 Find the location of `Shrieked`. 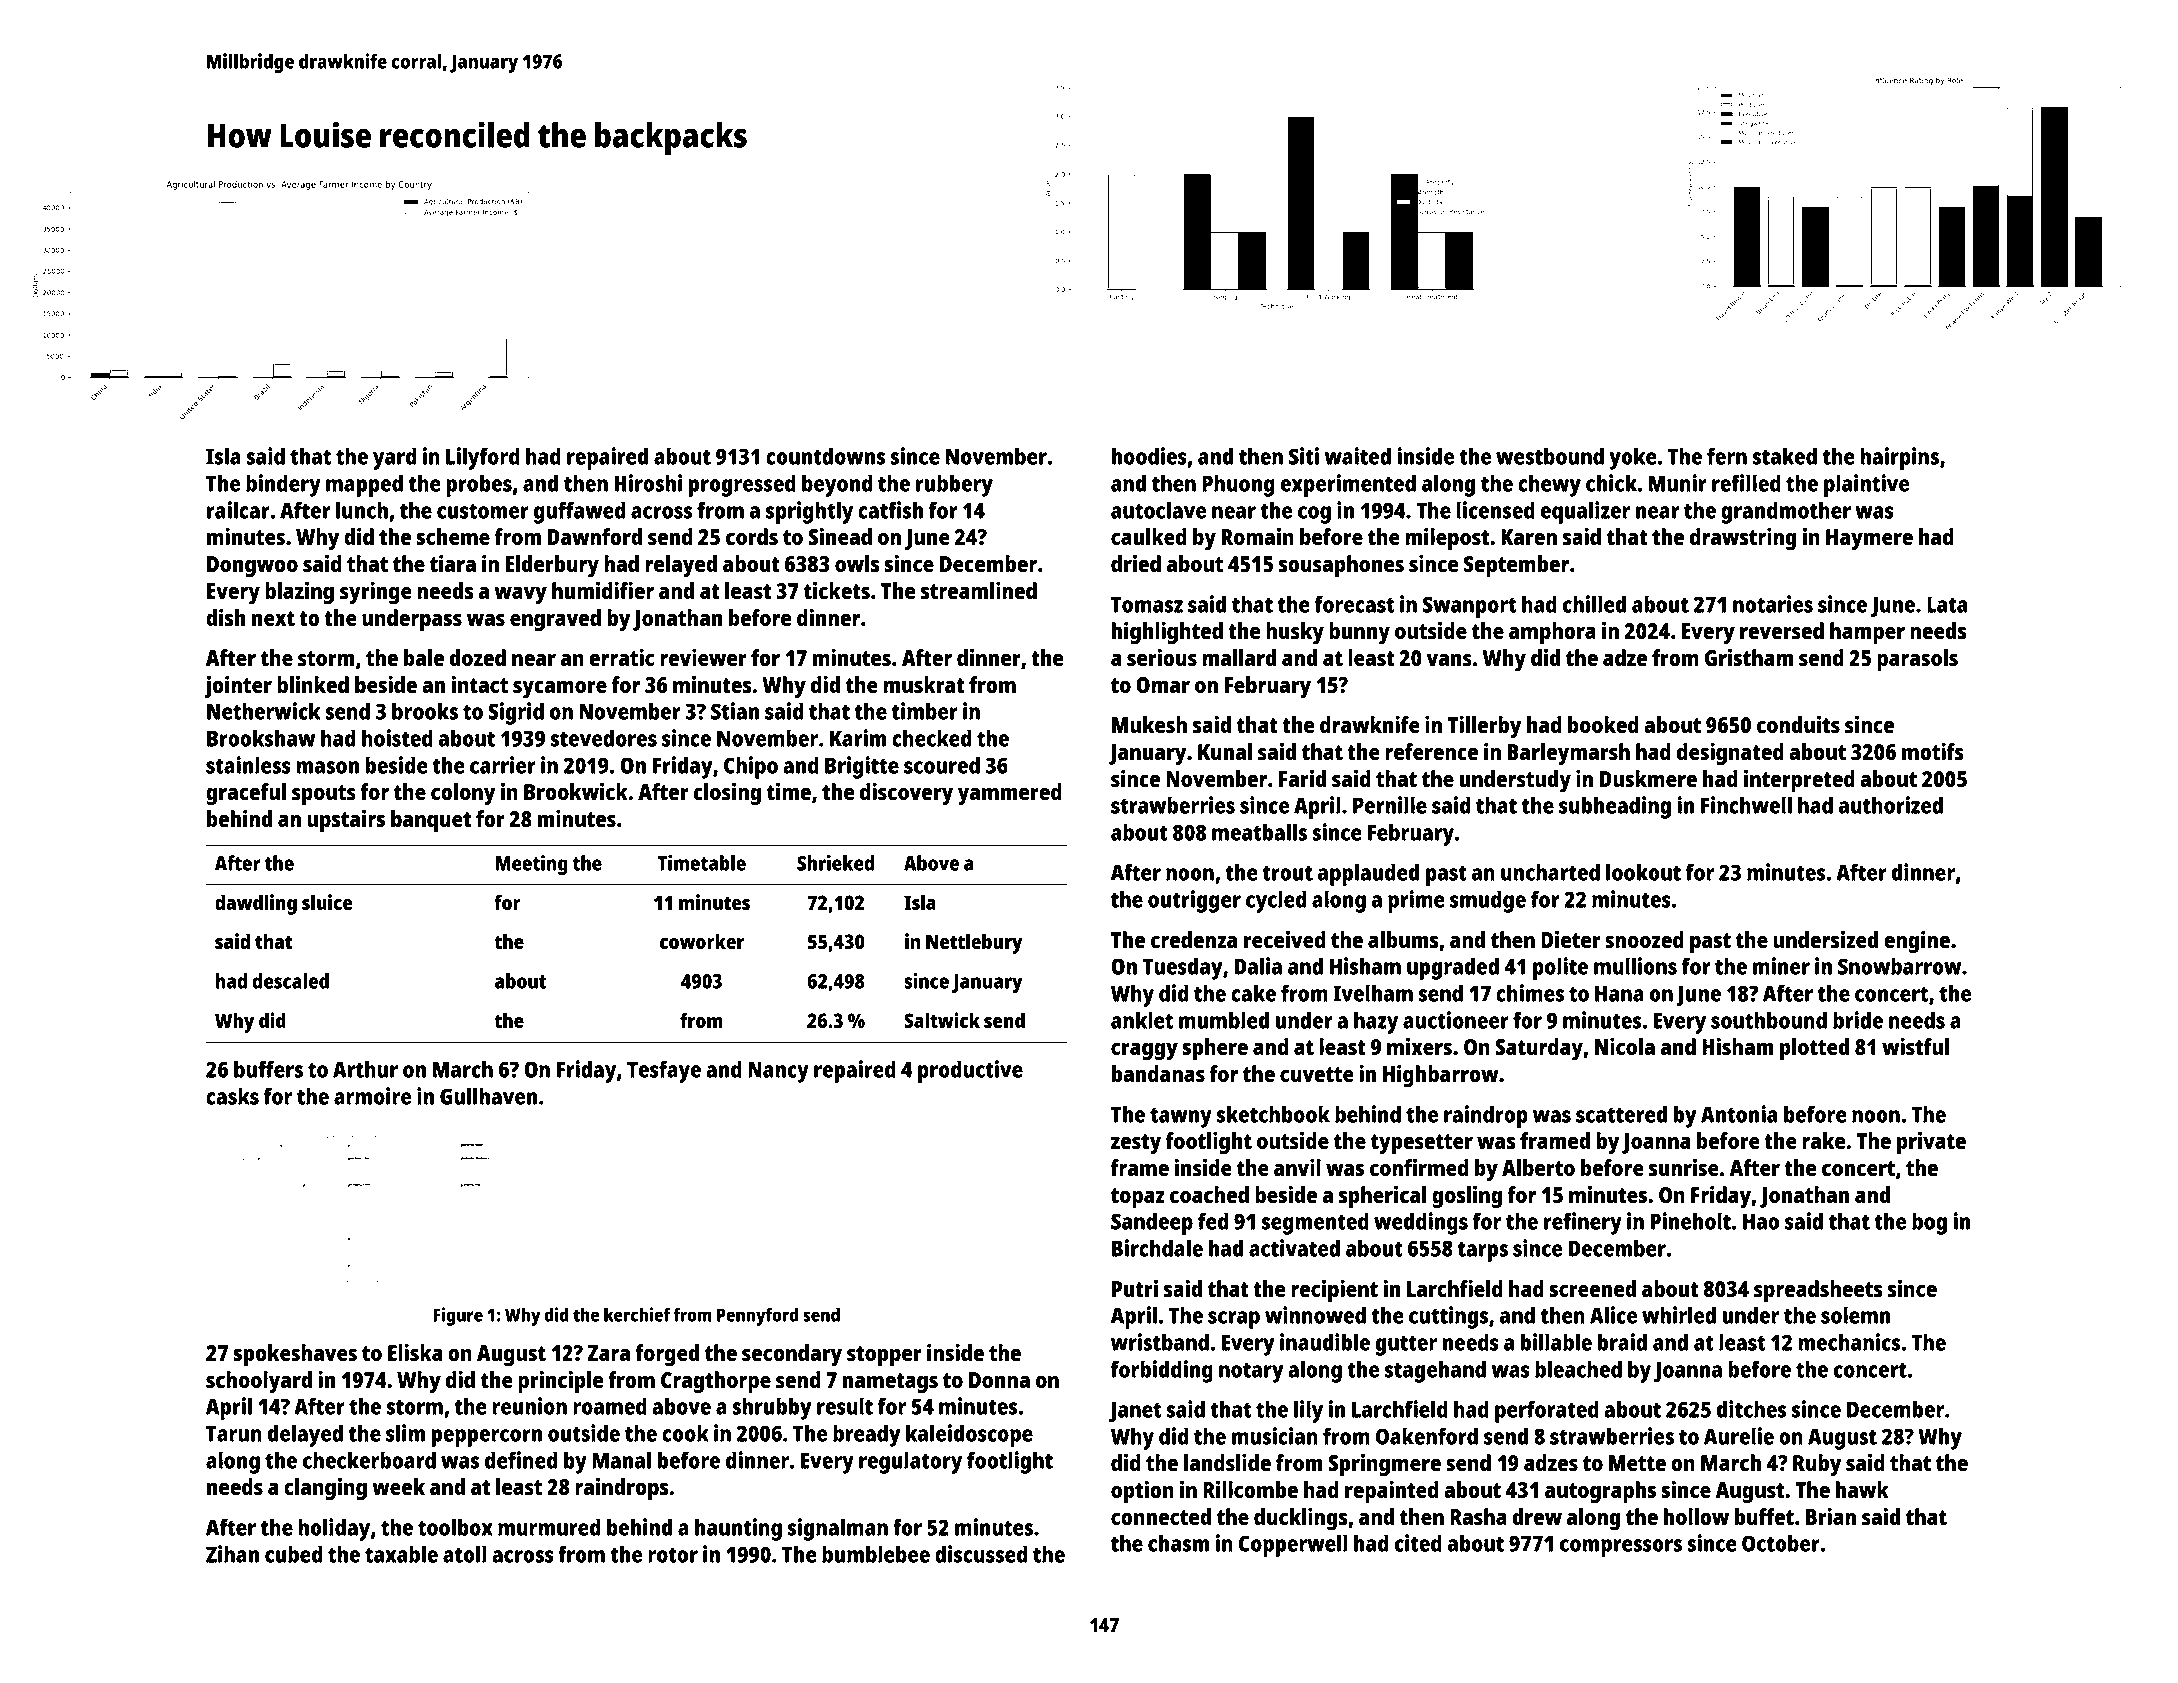

Shrieked is located at coordinates (835, 863).
